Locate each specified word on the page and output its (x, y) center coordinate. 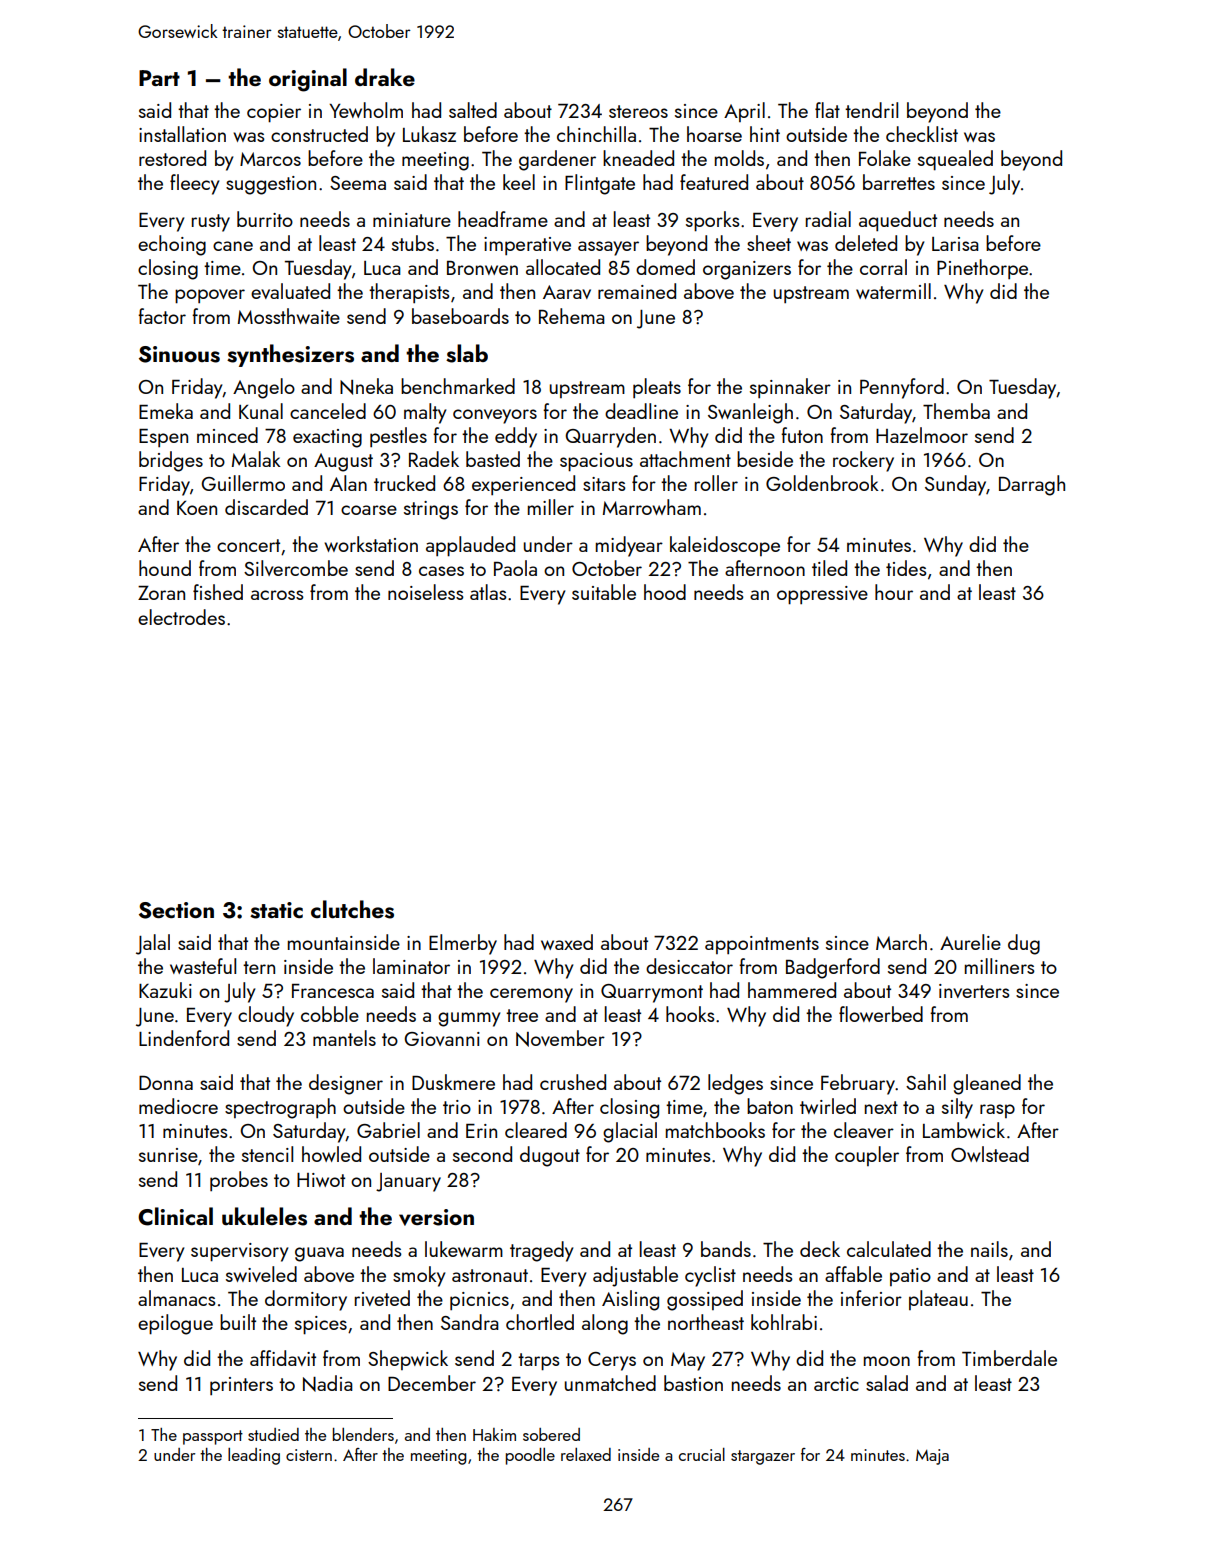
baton (770, 1106)
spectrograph (280, 1108)
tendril (871, 110)
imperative (527, 246)
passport (213, 1437)
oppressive (822, 595)
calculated (889, 1249)
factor (162, 316)
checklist (922, 134)
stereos (638, 111)
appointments (762, 945)
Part (159, 78)
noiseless (426, 592)
